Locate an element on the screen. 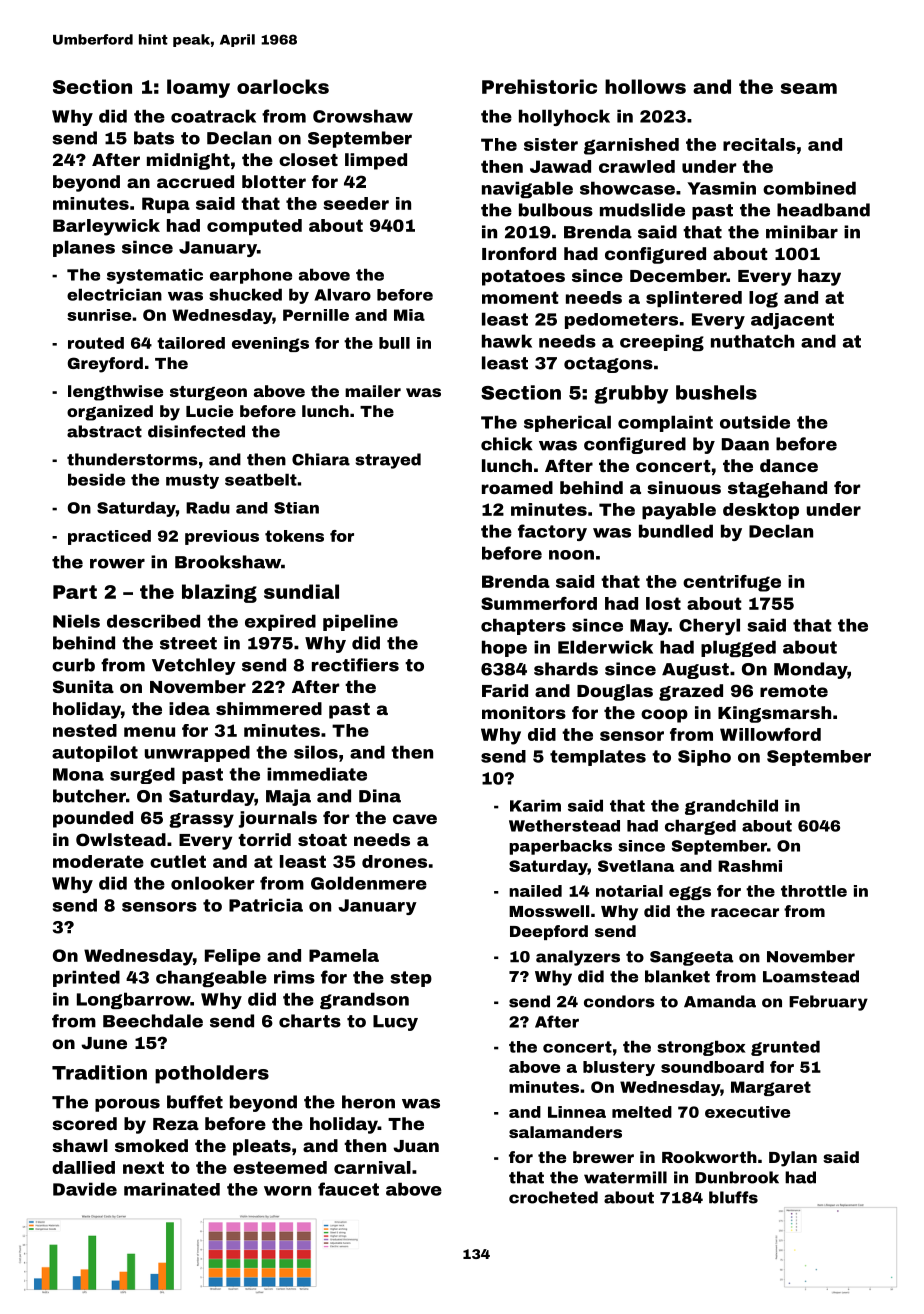 This screenshot has height=1314, width=924. crocheted is located at coordinates (553, 1197).
